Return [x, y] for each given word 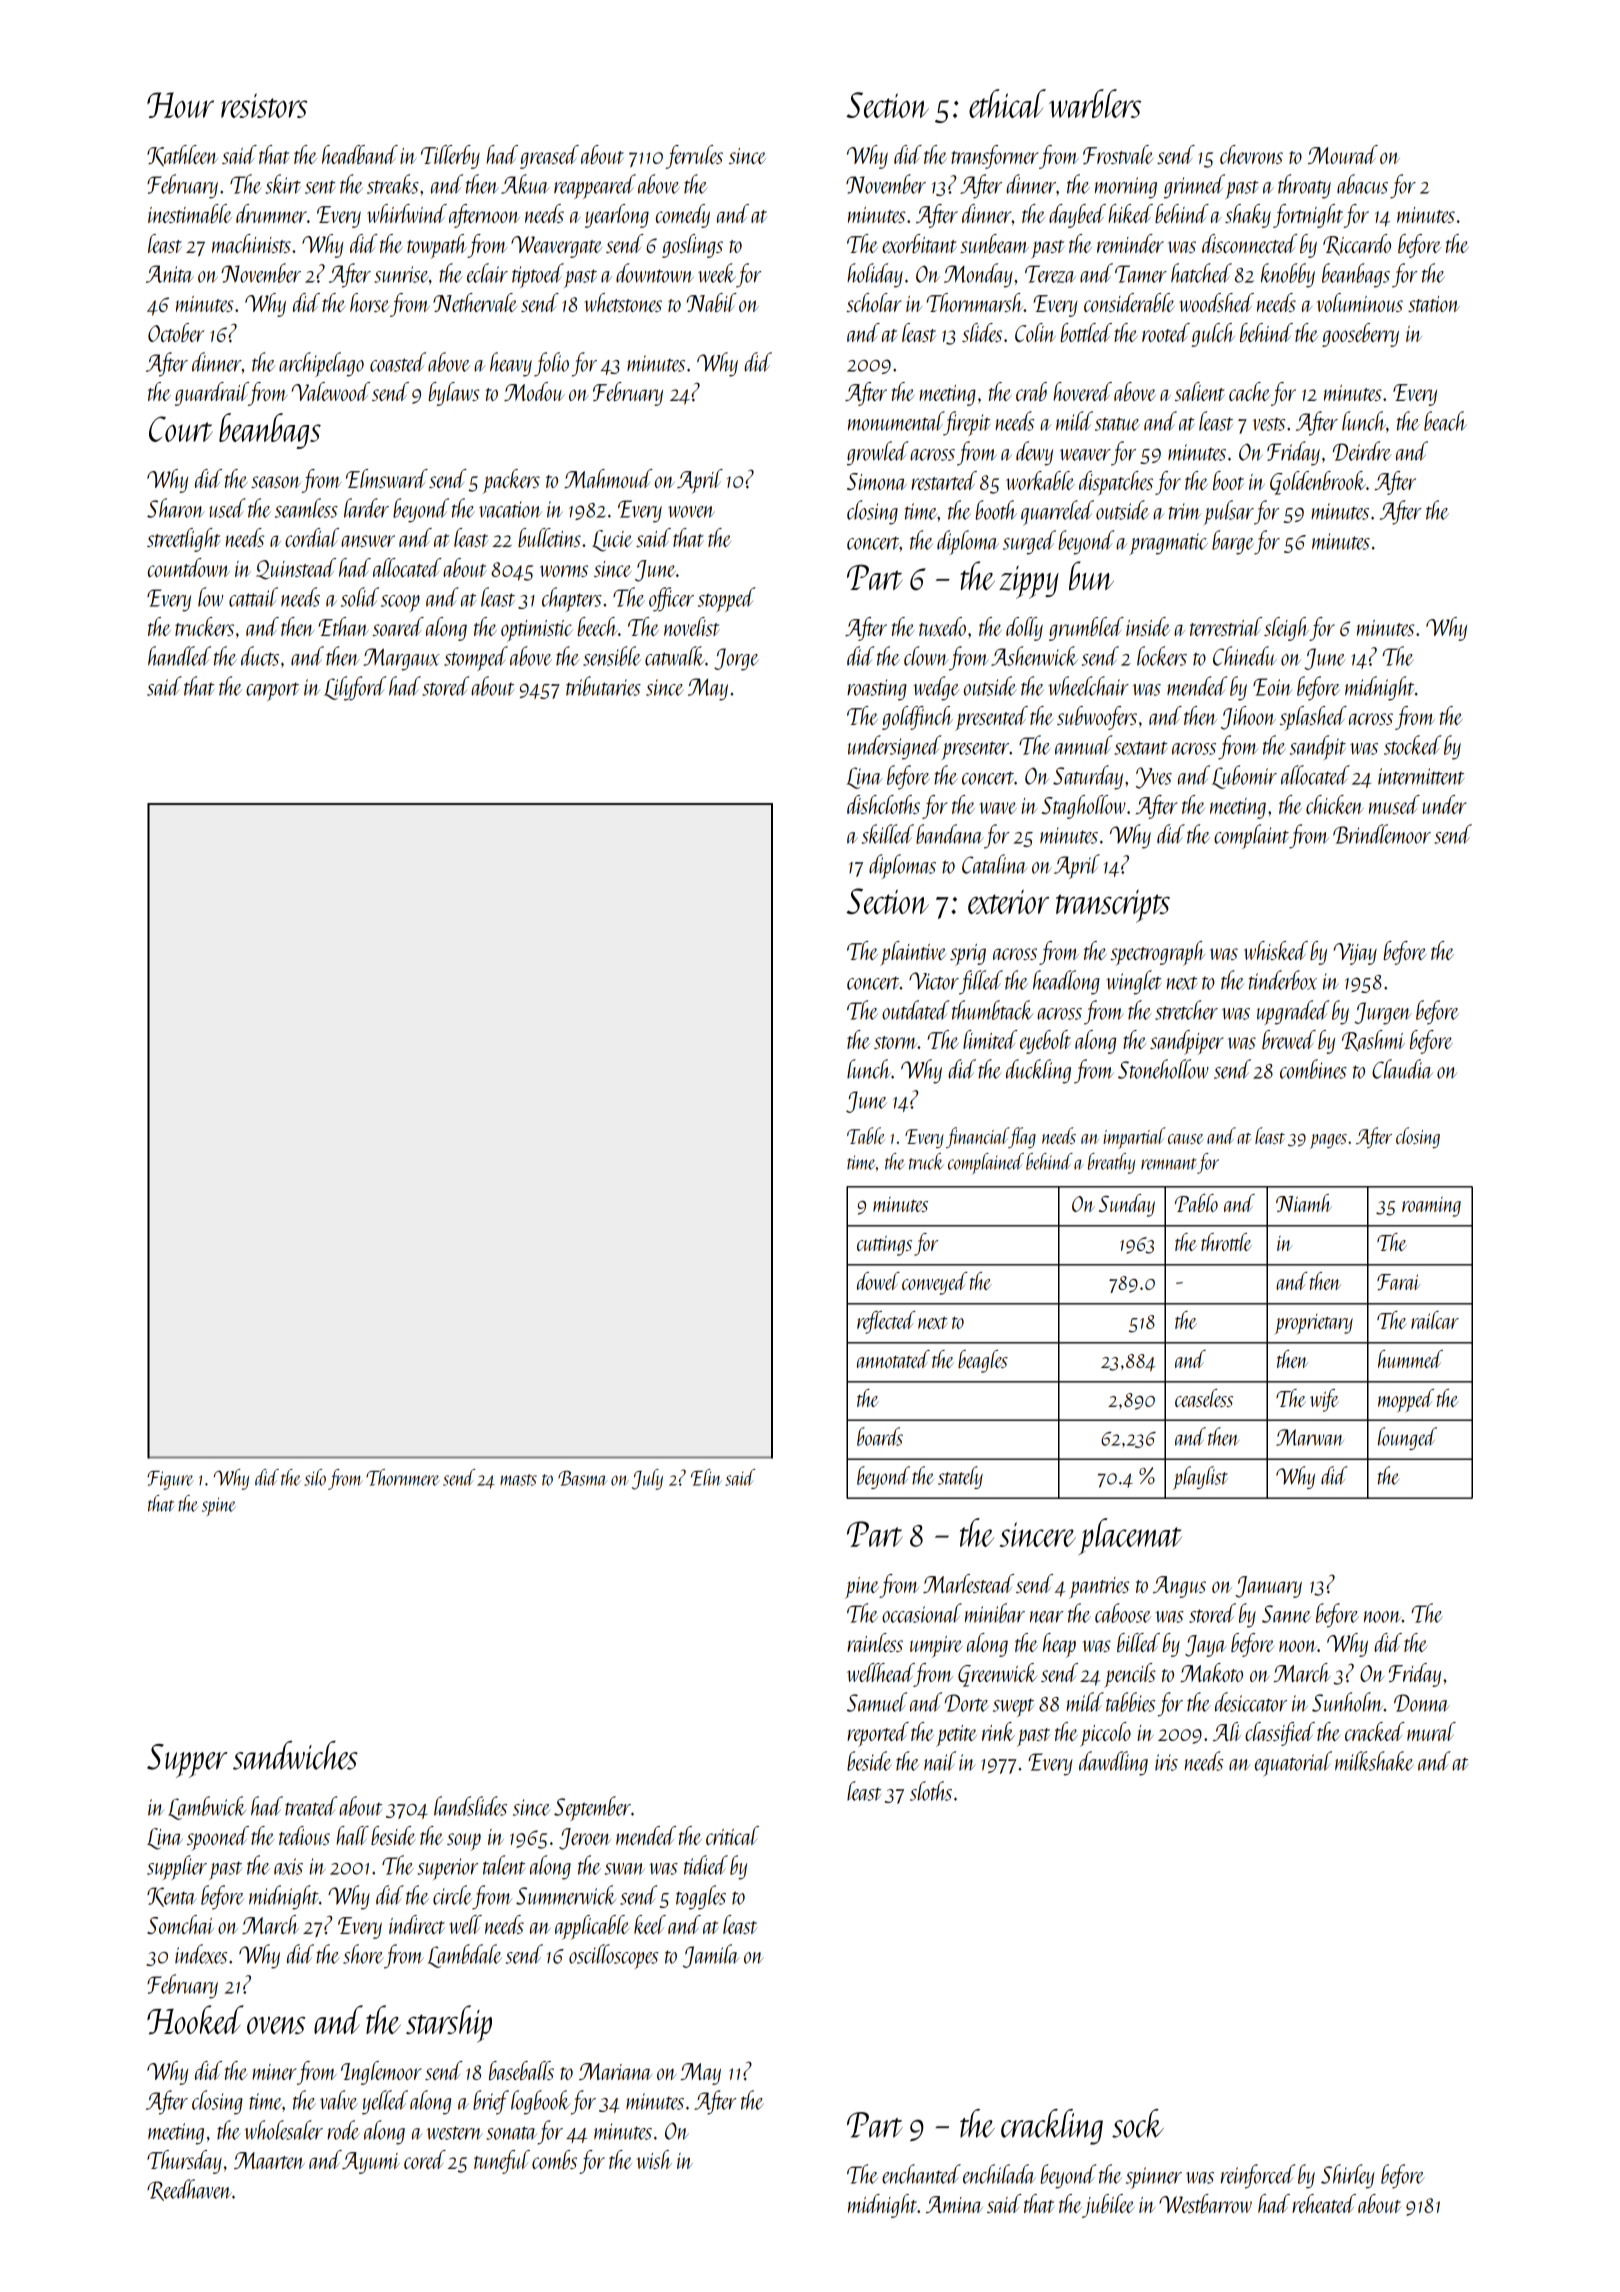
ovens [276, 2025]
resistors [264, 105]
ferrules [694, 157]
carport [272, 691]
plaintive [913, 953]
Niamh [1304, 1203]
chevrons [1251, 154]
